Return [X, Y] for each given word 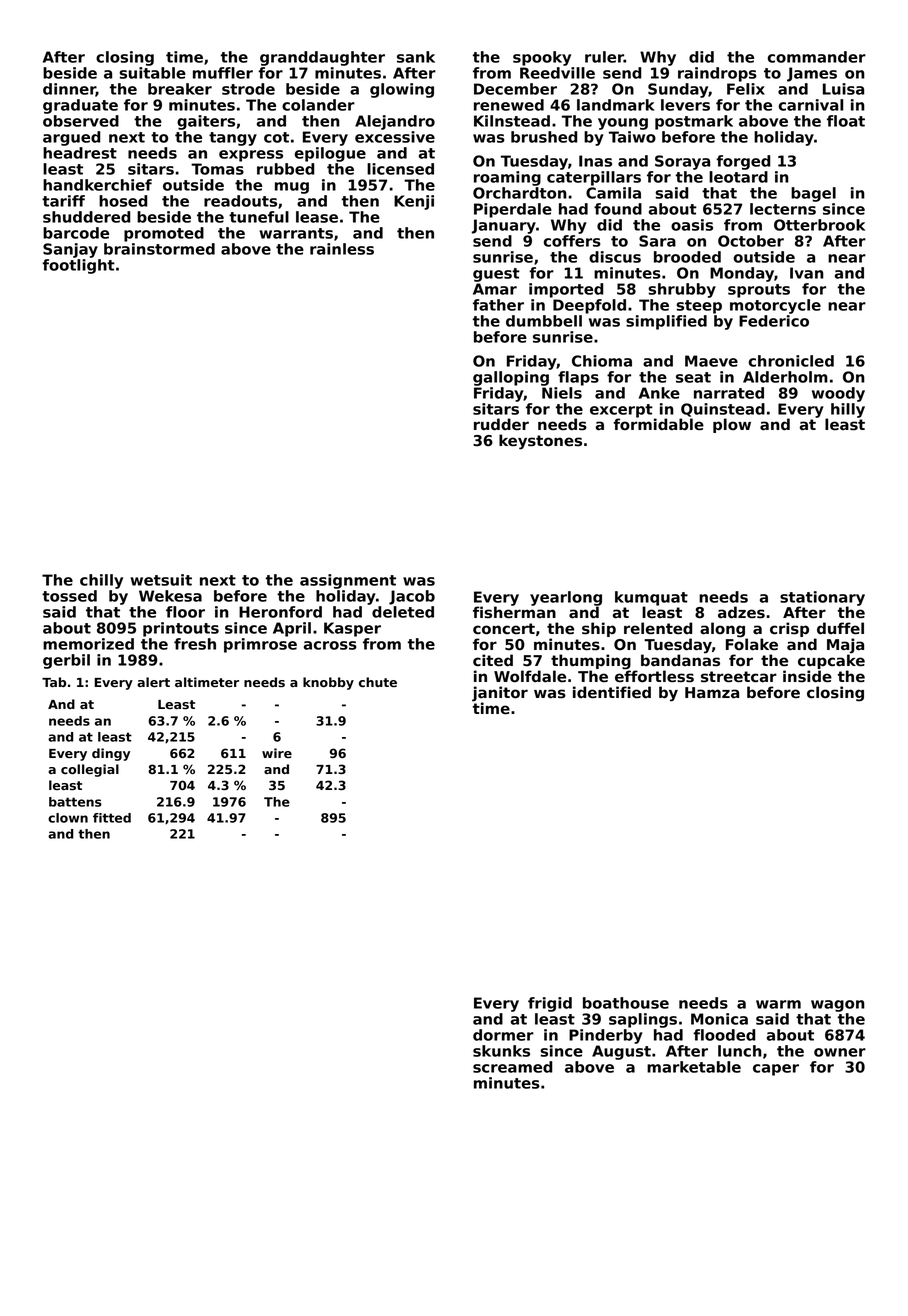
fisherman [514, 612]
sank [416, 57]
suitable [152, 73]
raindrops [717, 74]
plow [732, 425]
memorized [88, 644]
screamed [512, 1067]
